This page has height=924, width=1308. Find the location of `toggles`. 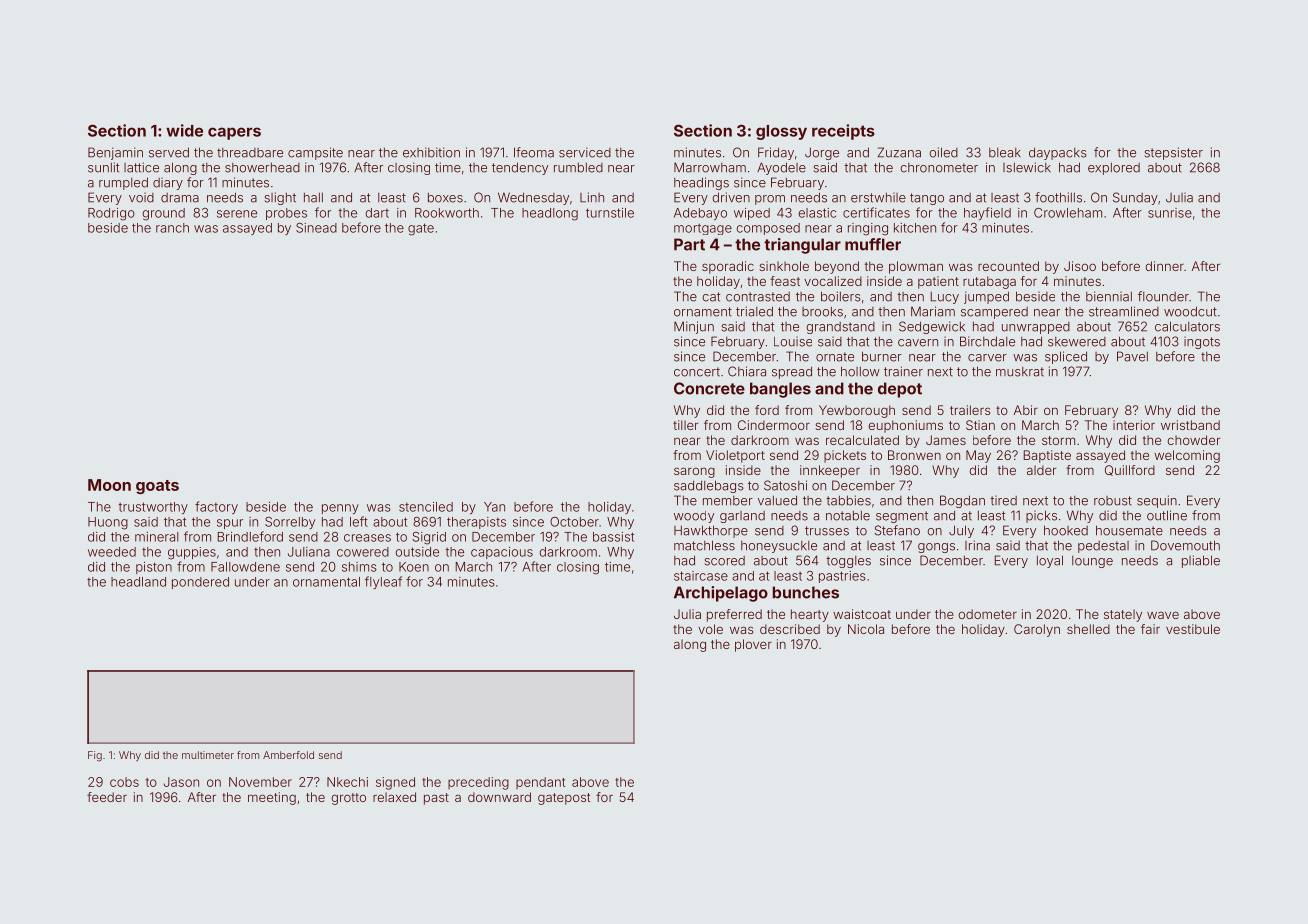

toggles is located at coordinates (848, 562).
